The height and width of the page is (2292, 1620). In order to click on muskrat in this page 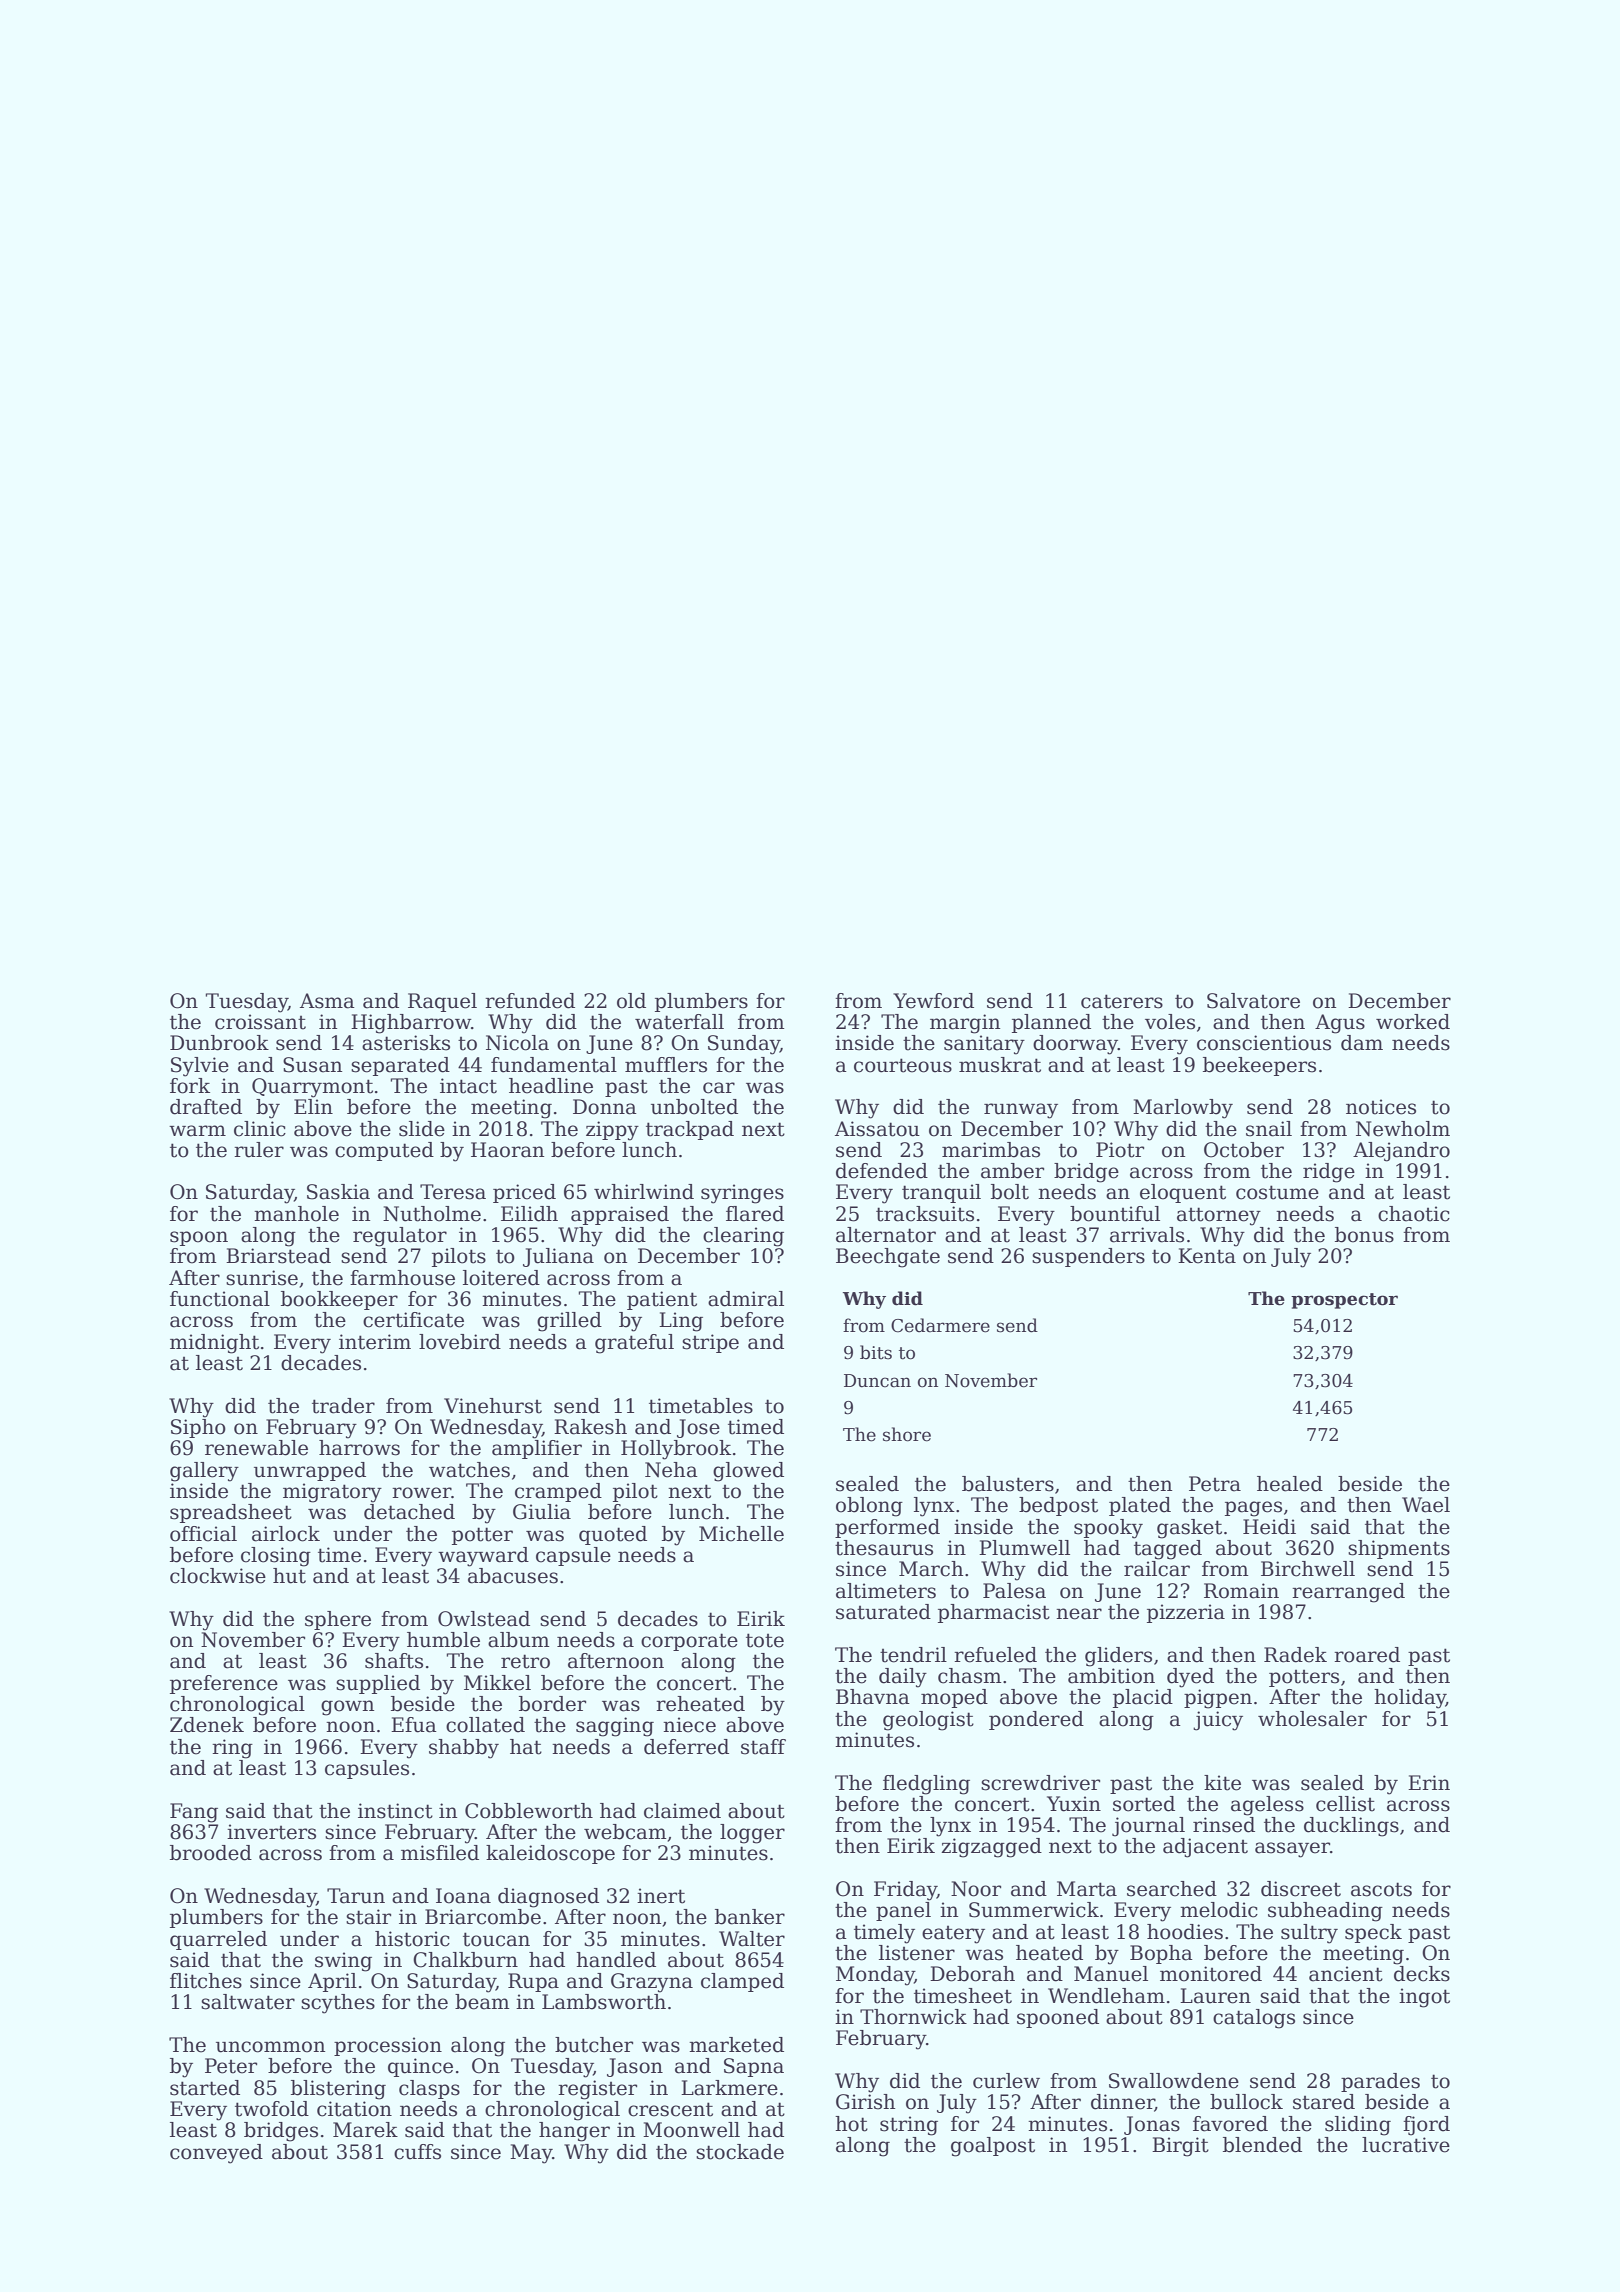, I will do `click(1000, 1065)`.
